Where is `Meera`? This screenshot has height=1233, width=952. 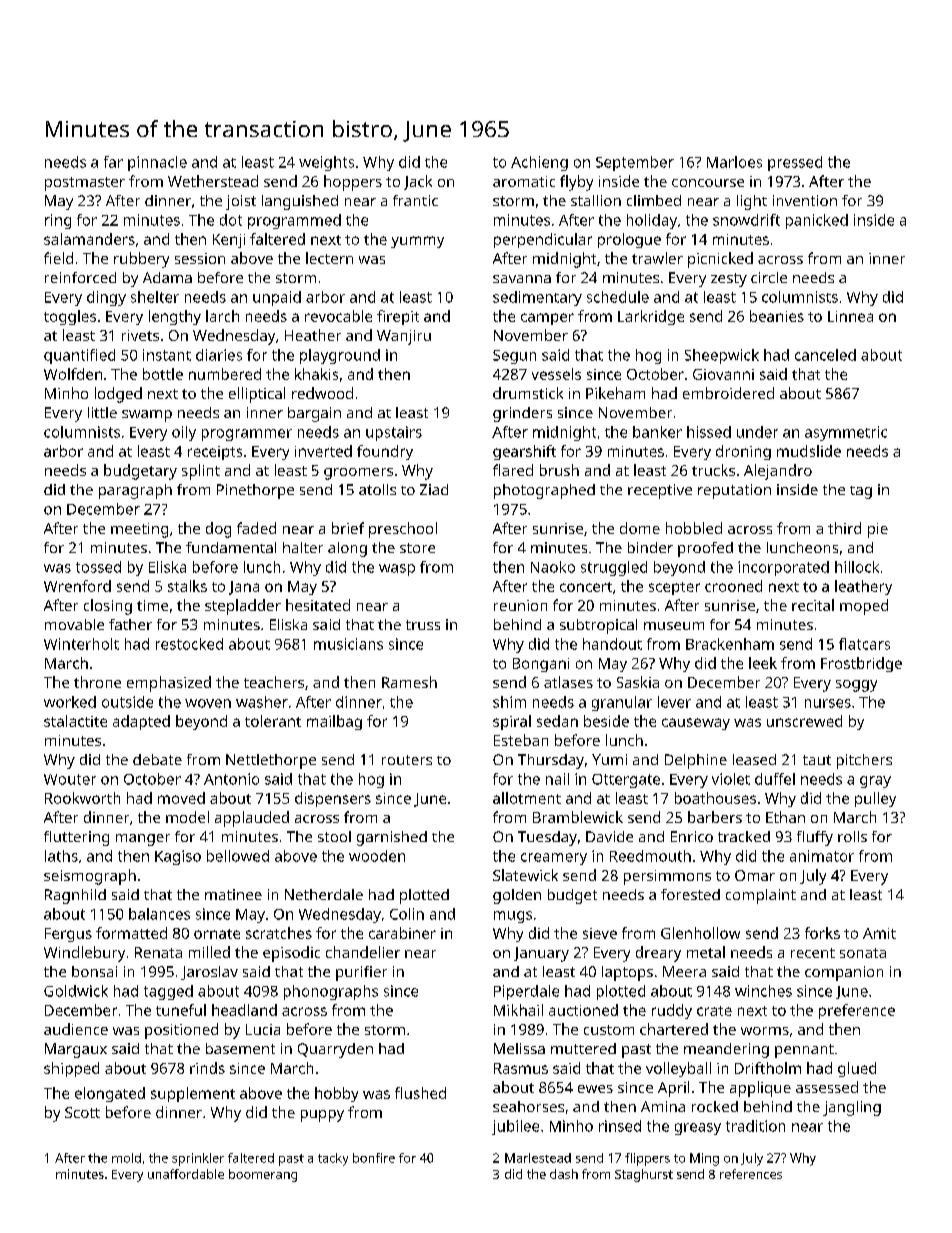 Meera is located at coordinates (684, 971).
